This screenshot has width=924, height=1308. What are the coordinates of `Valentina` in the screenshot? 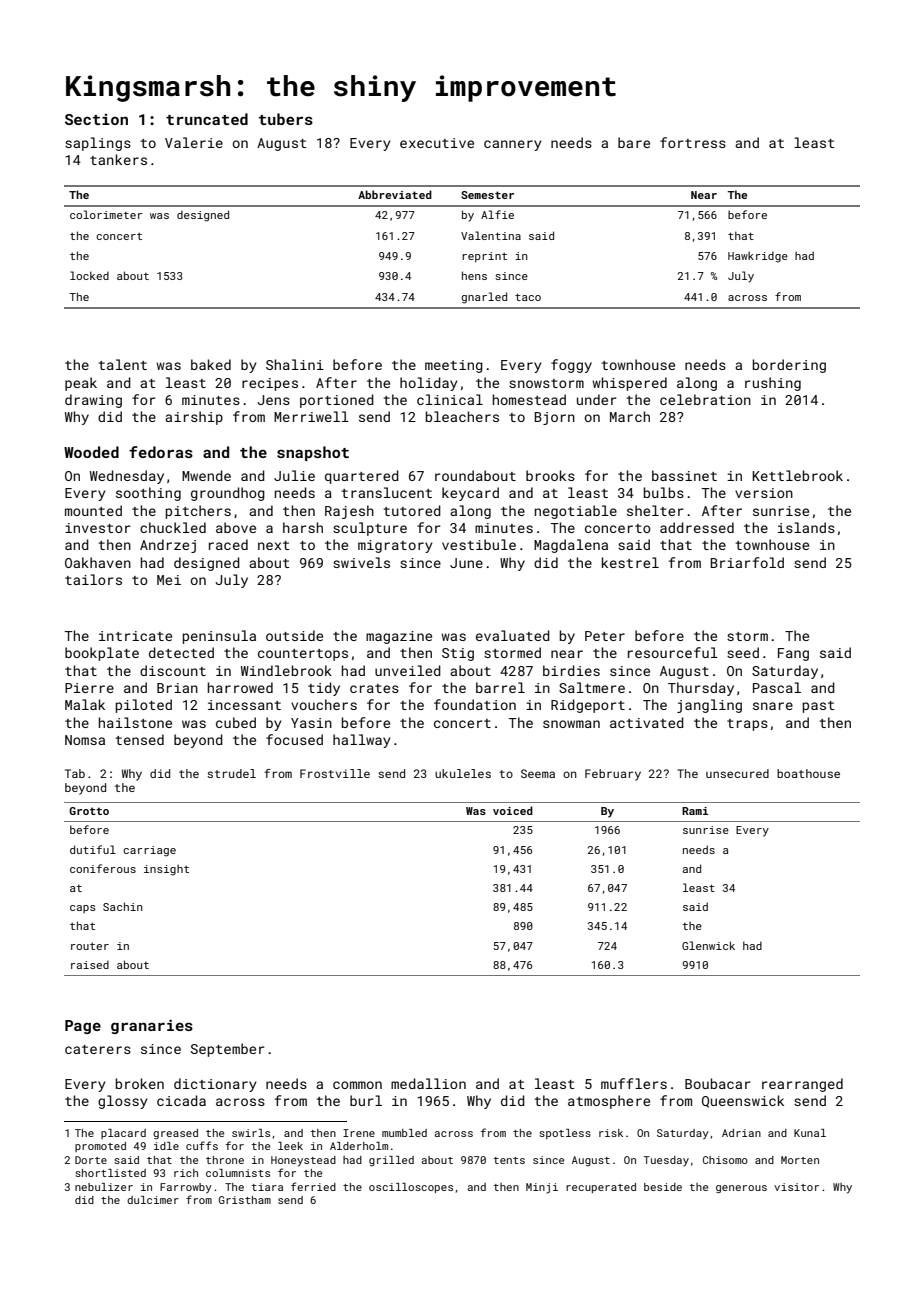 It's located at (491, 235).
